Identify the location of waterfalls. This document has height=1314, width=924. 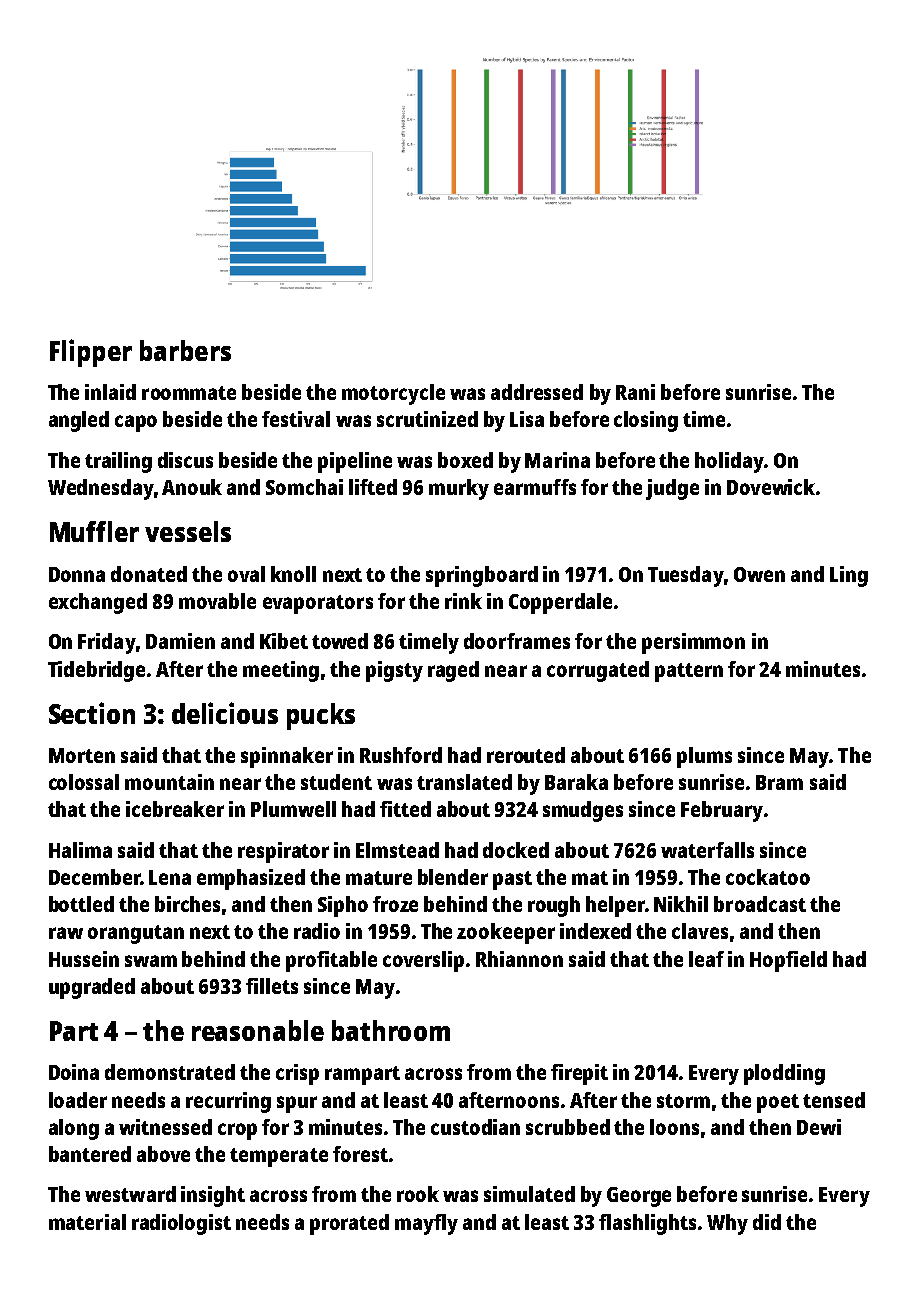
(707, 850).
